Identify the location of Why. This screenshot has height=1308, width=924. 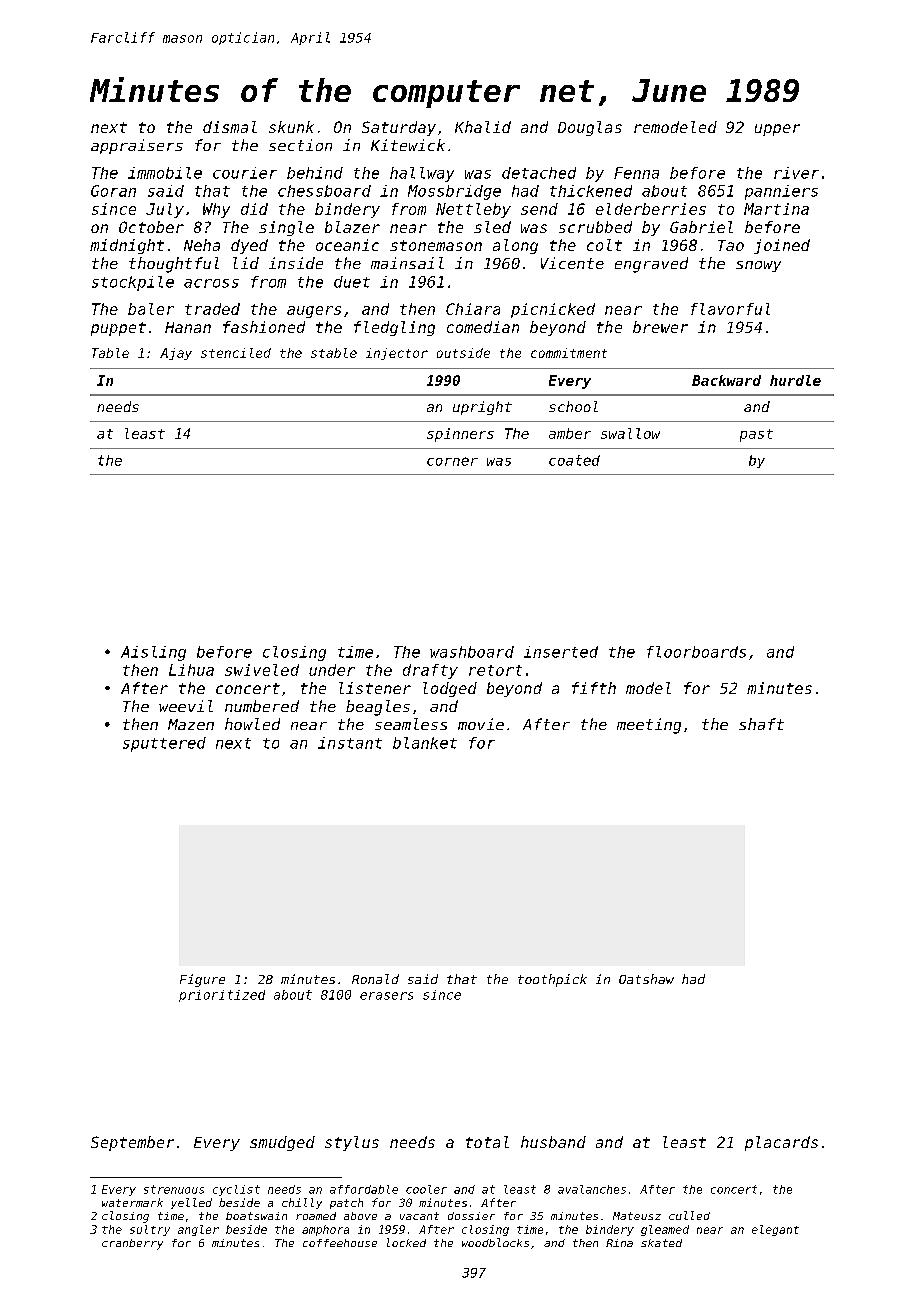
(216, 210).
